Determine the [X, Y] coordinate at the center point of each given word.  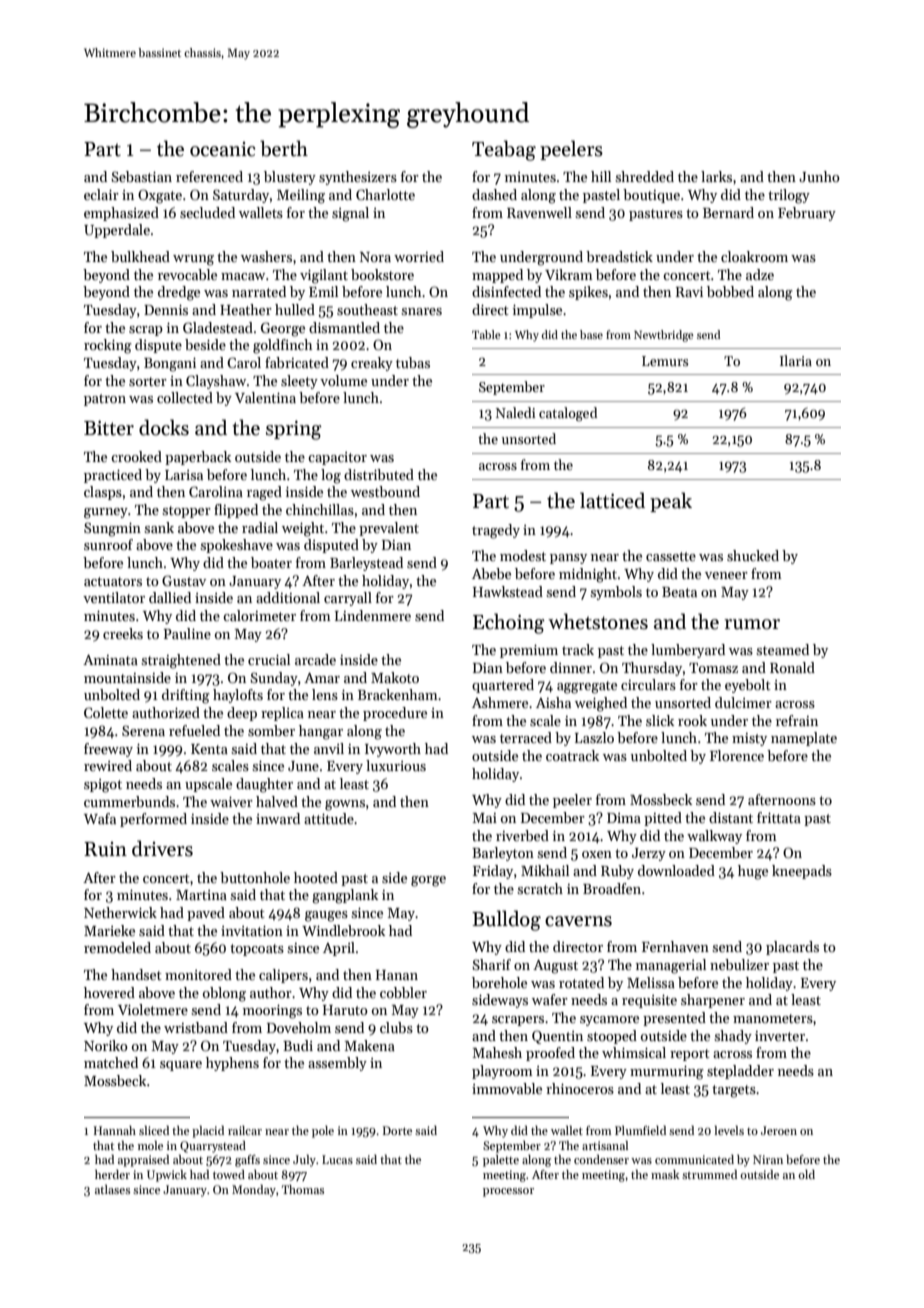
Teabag [504, 150]
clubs [396, 1027]
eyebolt [748, 686]
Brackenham [398, 694]
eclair [101, 194]
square [181, 1066]
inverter [780, 1036]
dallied [170, 597]
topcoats [257, 950]
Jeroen [779, 1130]
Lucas [337, 1159]
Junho [819, 176]
